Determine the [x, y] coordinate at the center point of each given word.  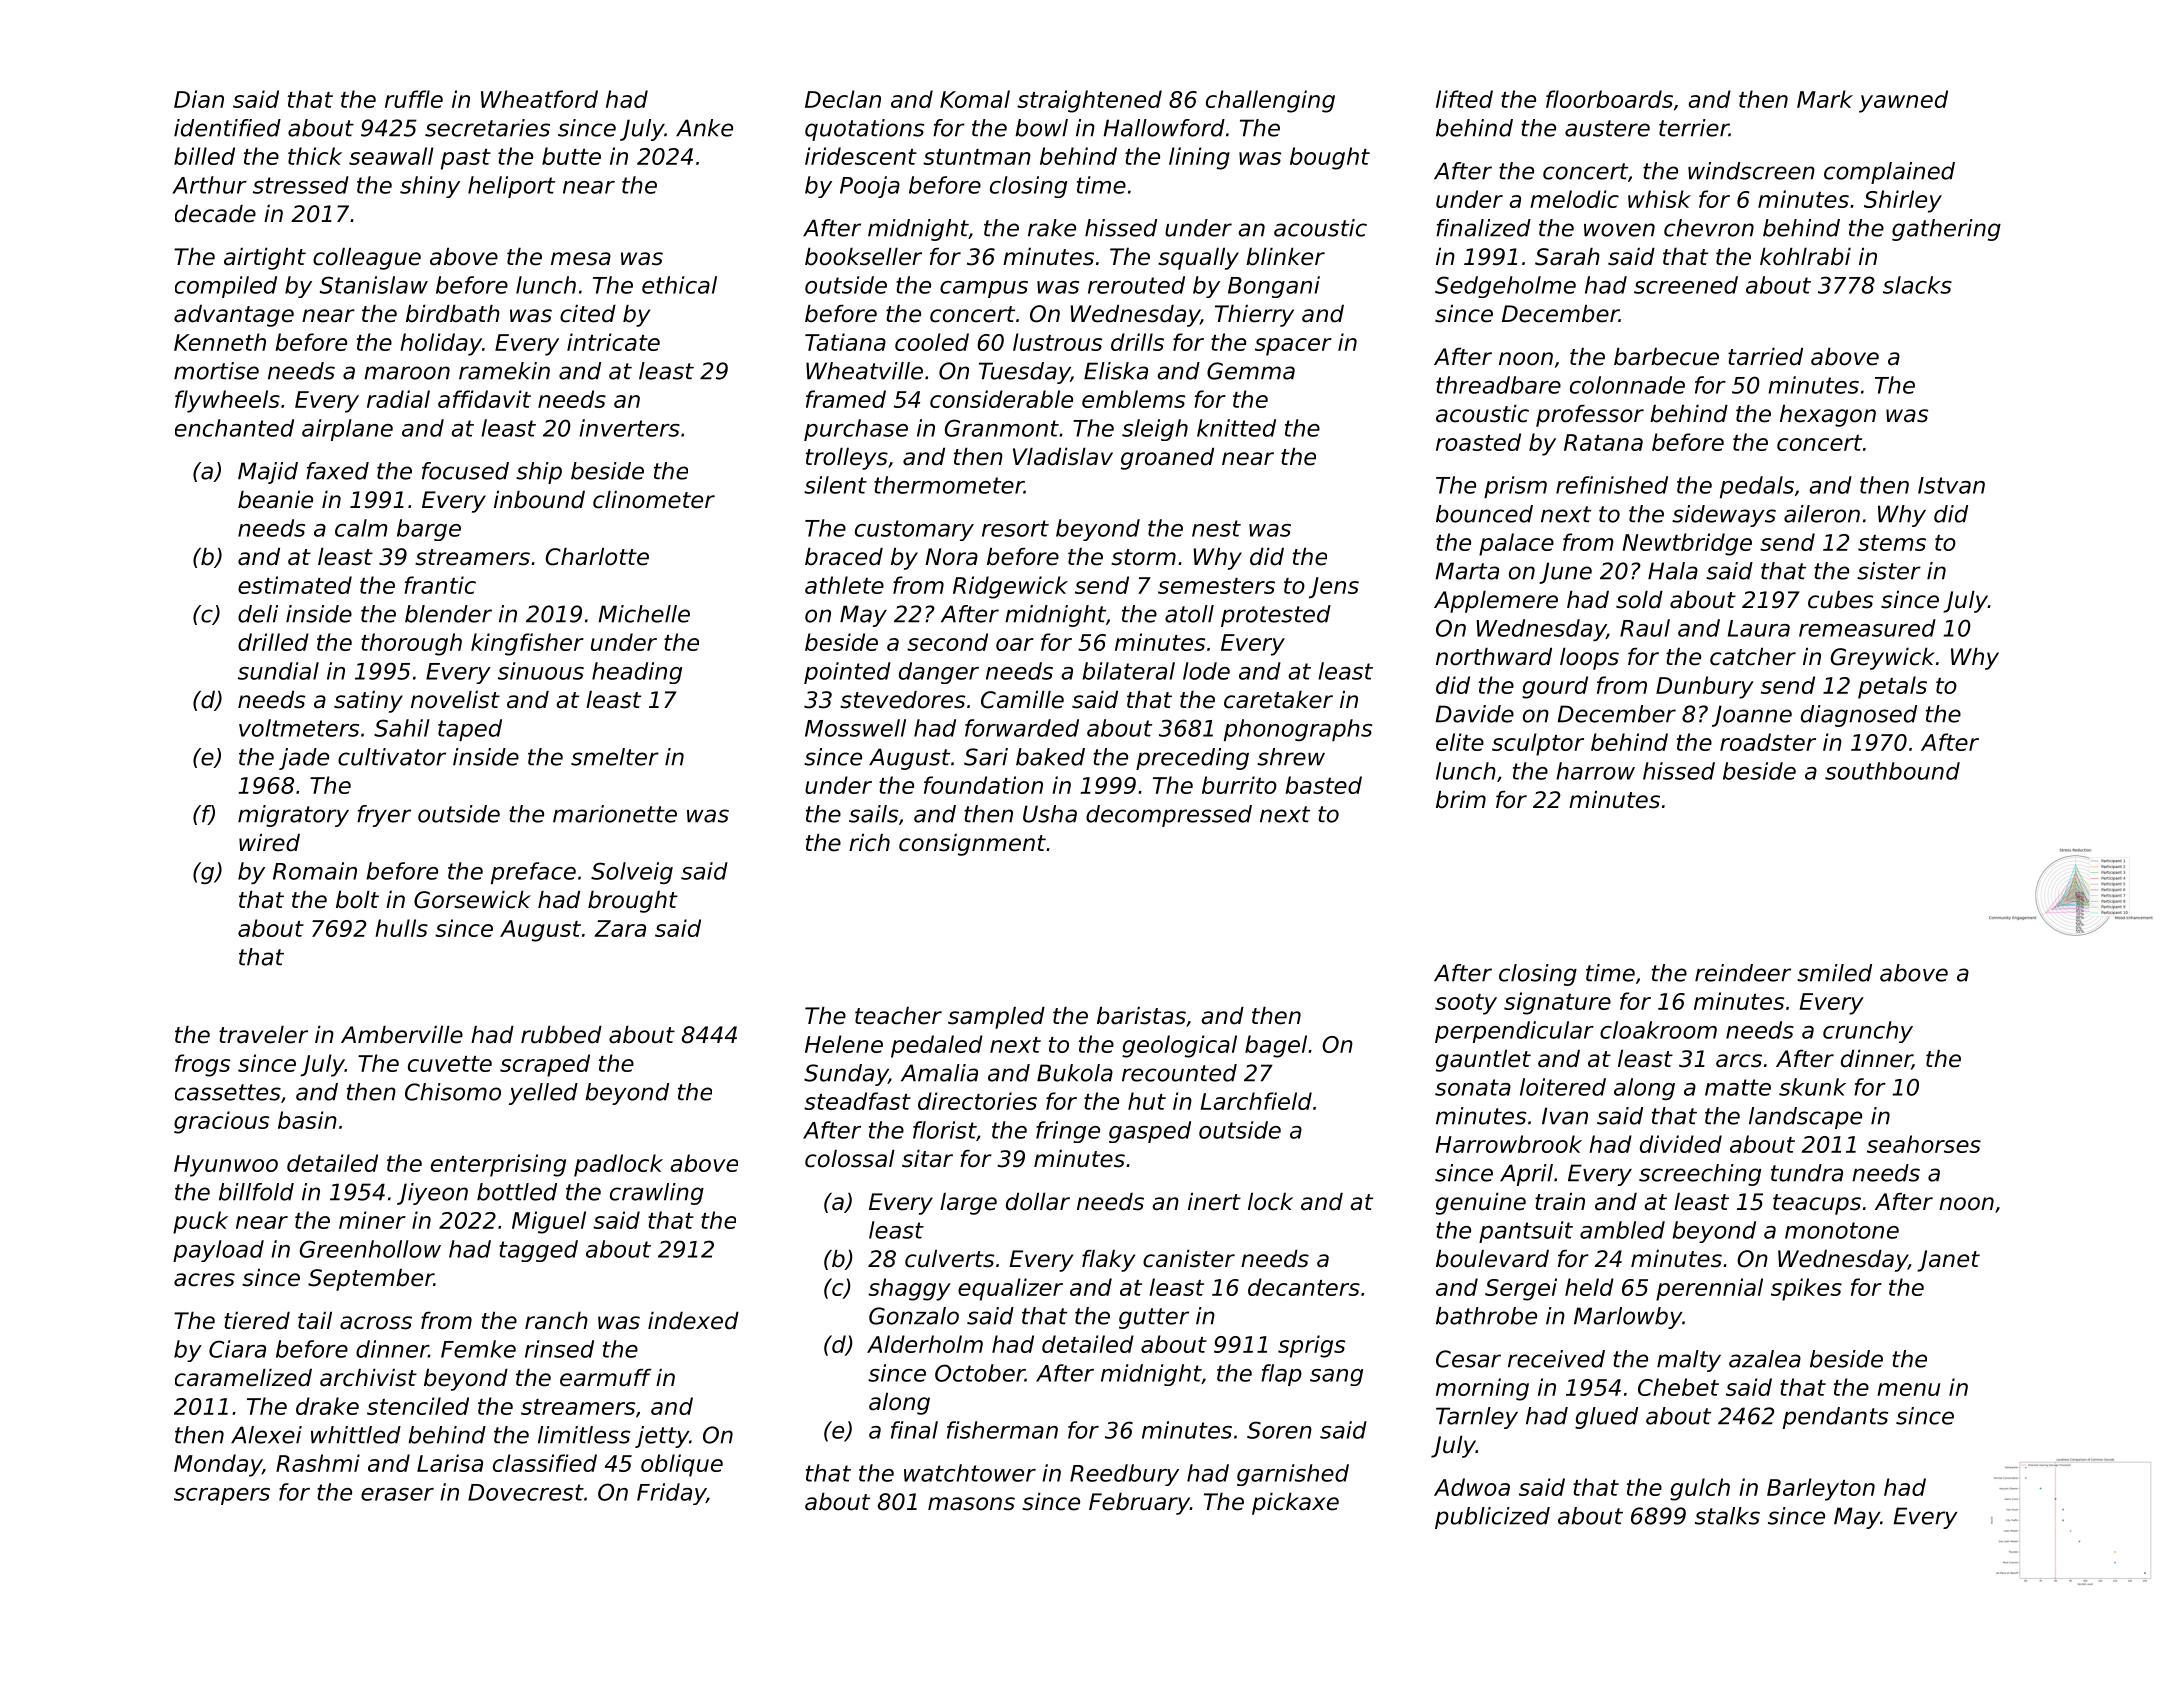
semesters [1216, 586]
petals [1892, 687]
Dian [199, 99]
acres [204, 1280]
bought [1330, 158]
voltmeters [299, 728]
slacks [1917, 285]
